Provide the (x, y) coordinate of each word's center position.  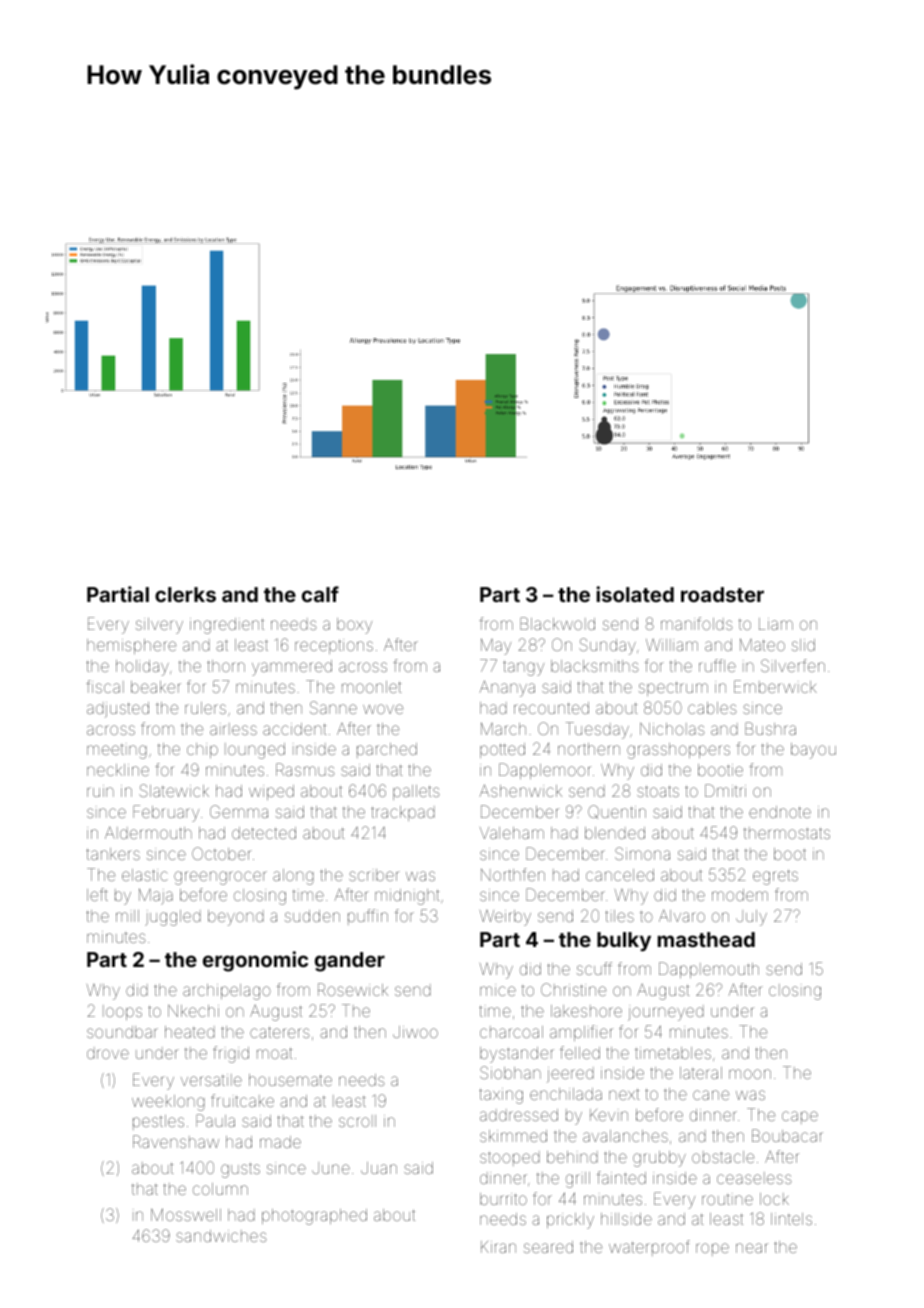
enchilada (566, 1094)
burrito (503, 1199)
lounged (255, 751)
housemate (290, 1080)
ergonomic (255, 961)
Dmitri (725, 790)
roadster (722, 594)
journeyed (666, 1013)
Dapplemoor (545, 771)
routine (727, 1199)
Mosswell (186, 1214)
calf (320, 594)
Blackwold (557, 623)
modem (740, 895)
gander (350, 962)
